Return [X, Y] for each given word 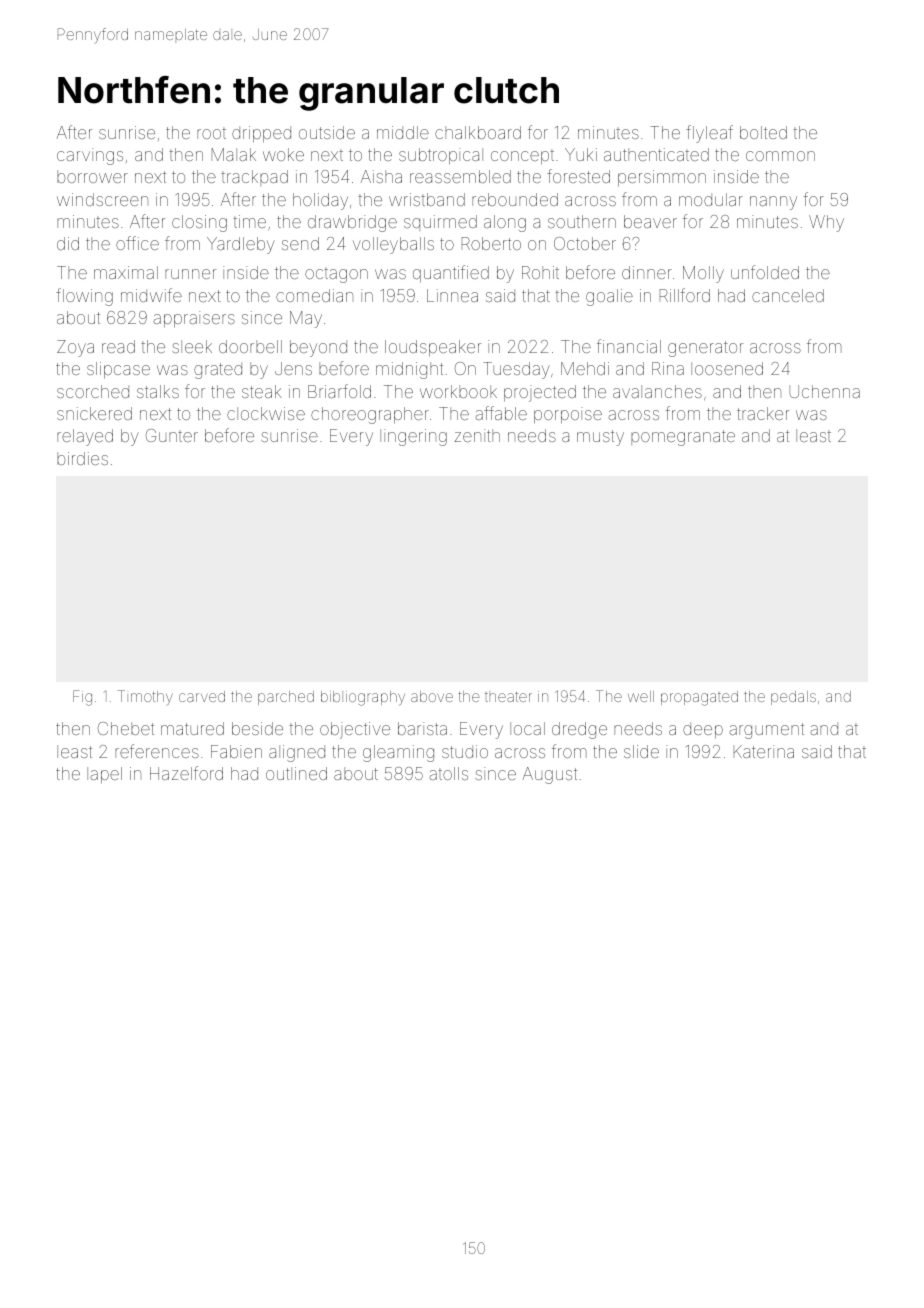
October [585, 243]
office [137, 243]
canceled [788, 295]
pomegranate [683, 438]
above [432, 696]
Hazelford [186, 773]
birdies [82, 458]
